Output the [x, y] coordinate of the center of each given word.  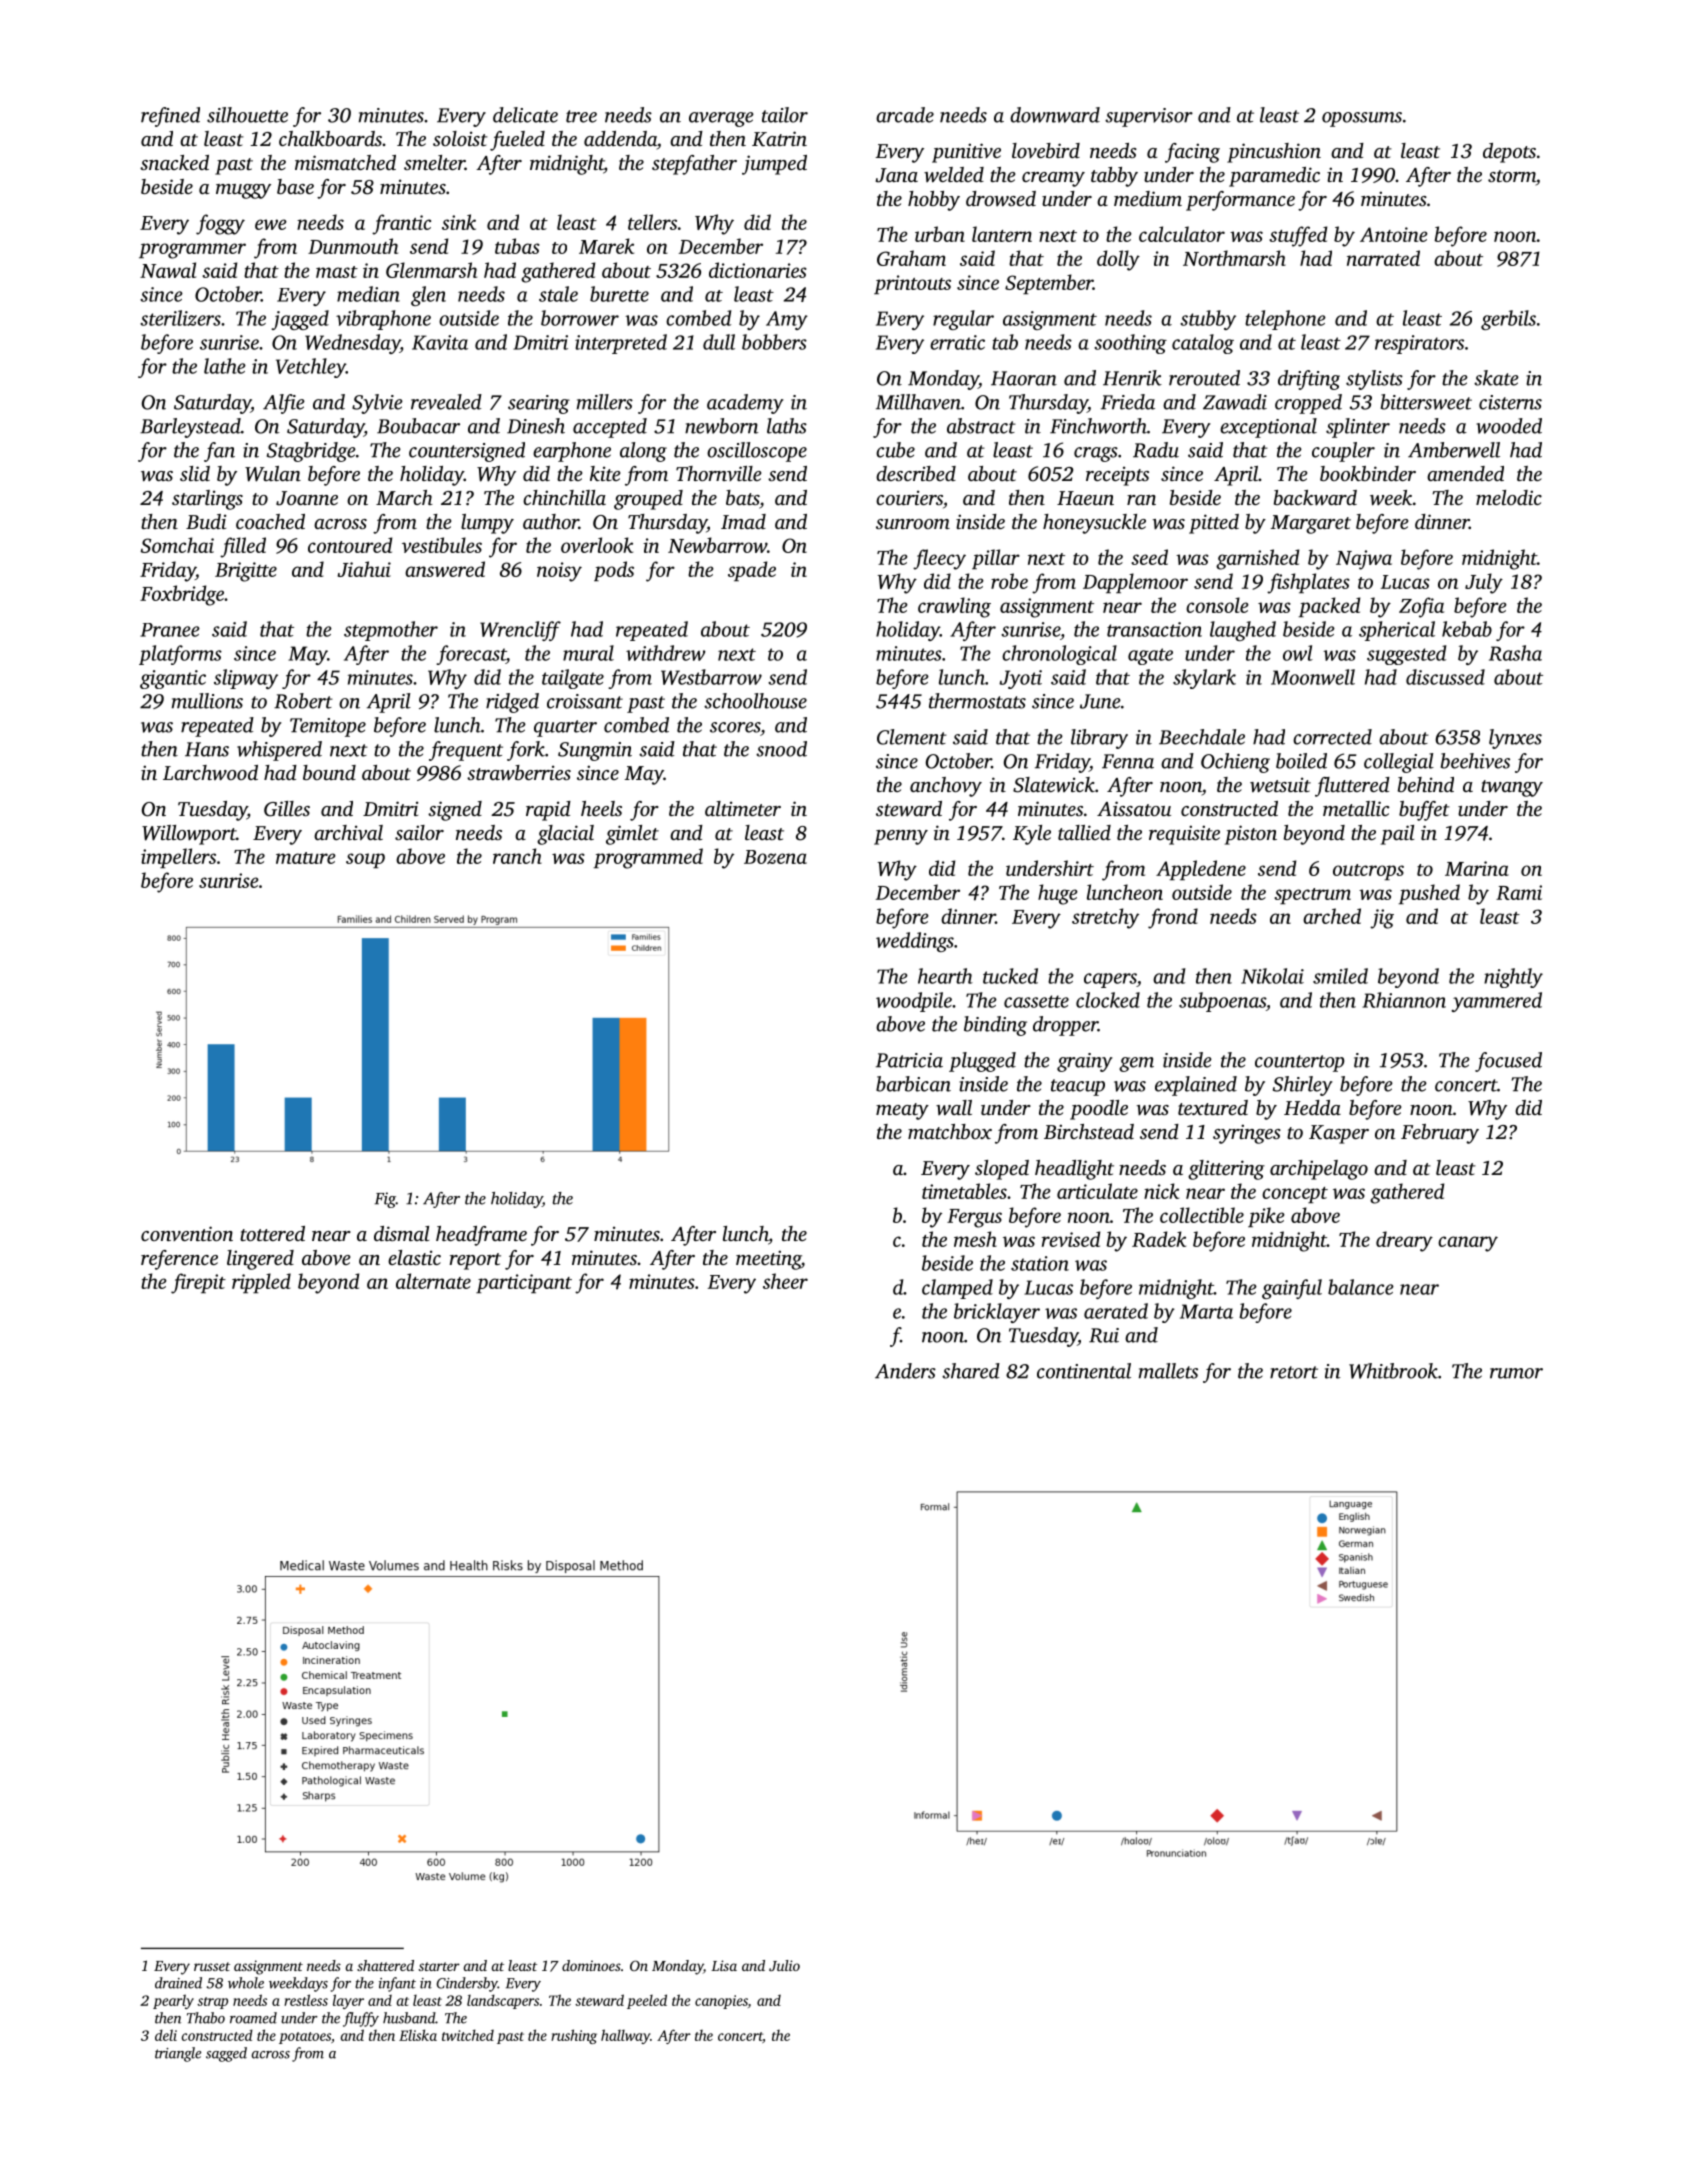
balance [1361, 1287]
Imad [743, 521]
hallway [625, 2036]
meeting [768, 1260]
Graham [911, 258]
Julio [784, 1965]
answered [445, 569]
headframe [481, 1236]
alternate [433, 1281]
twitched [468, 2035]
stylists [1374, 380]
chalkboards [330, 138]
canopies [721, 2002]
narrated [1383, 258]
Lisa [724, 1965]
